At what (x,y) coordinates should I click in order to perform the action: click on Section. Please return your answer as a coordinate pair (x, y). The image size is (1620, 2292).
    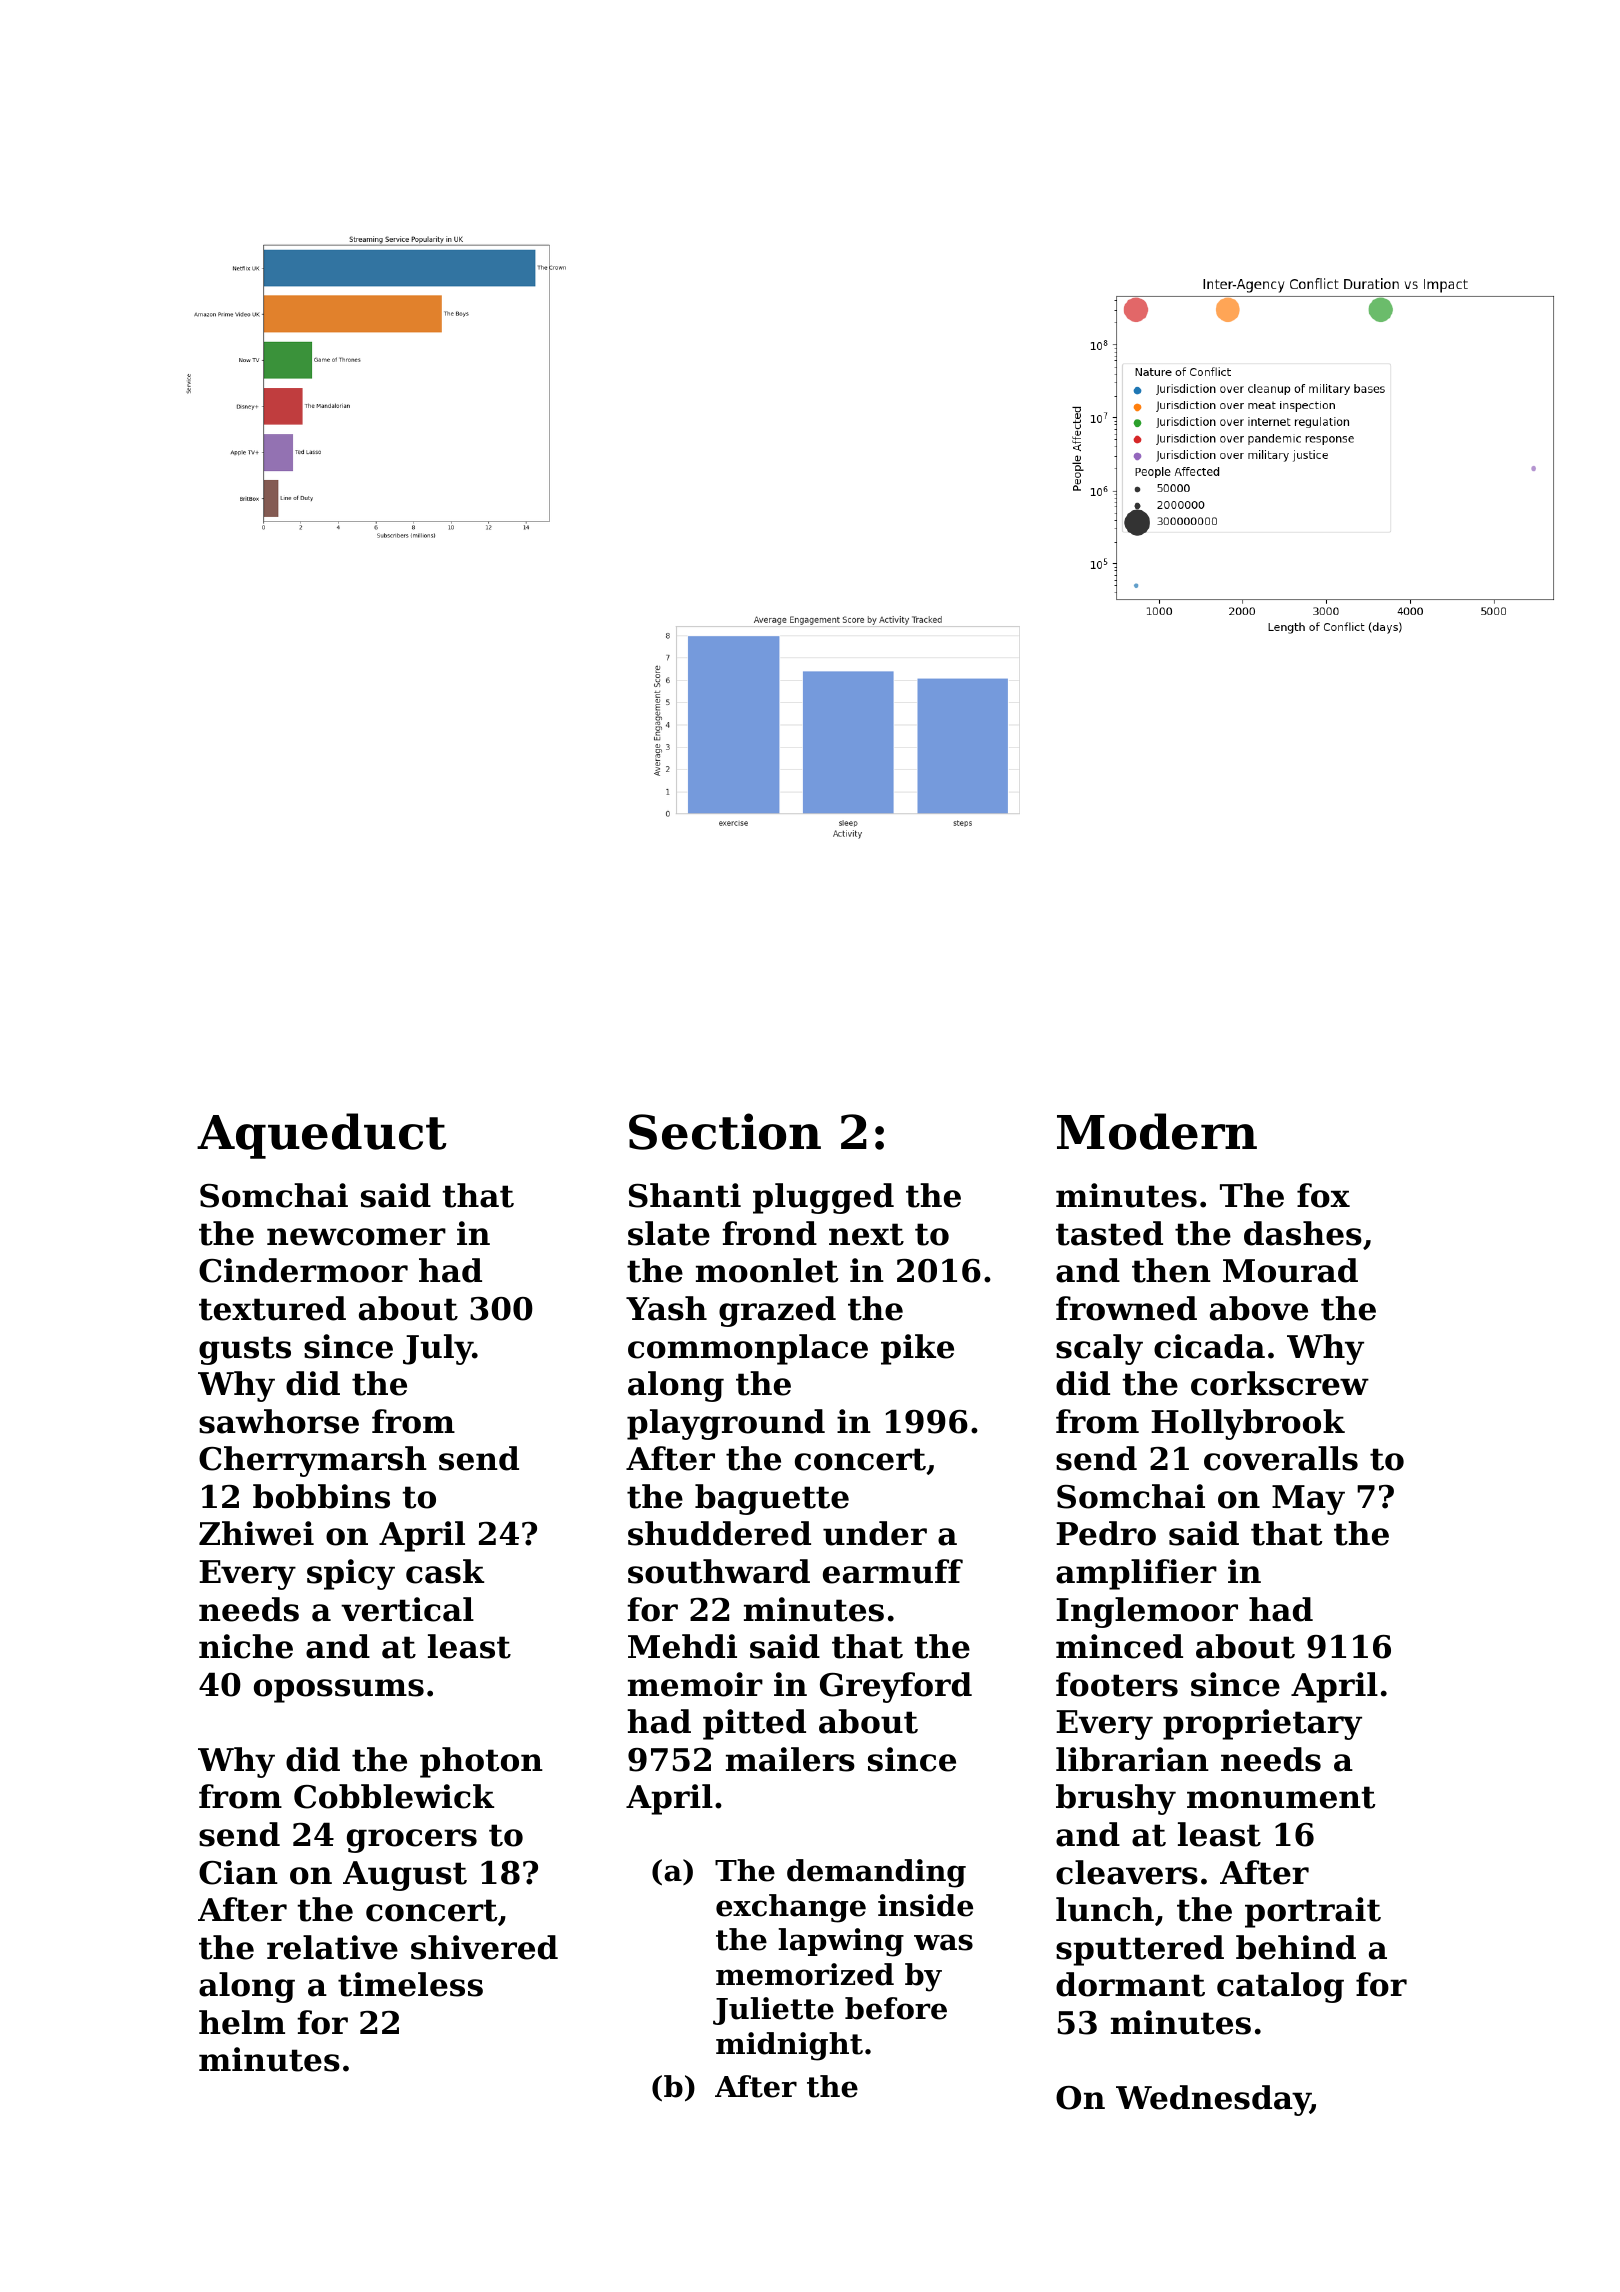
    Looking at the image, I should click on (725, 1131).
